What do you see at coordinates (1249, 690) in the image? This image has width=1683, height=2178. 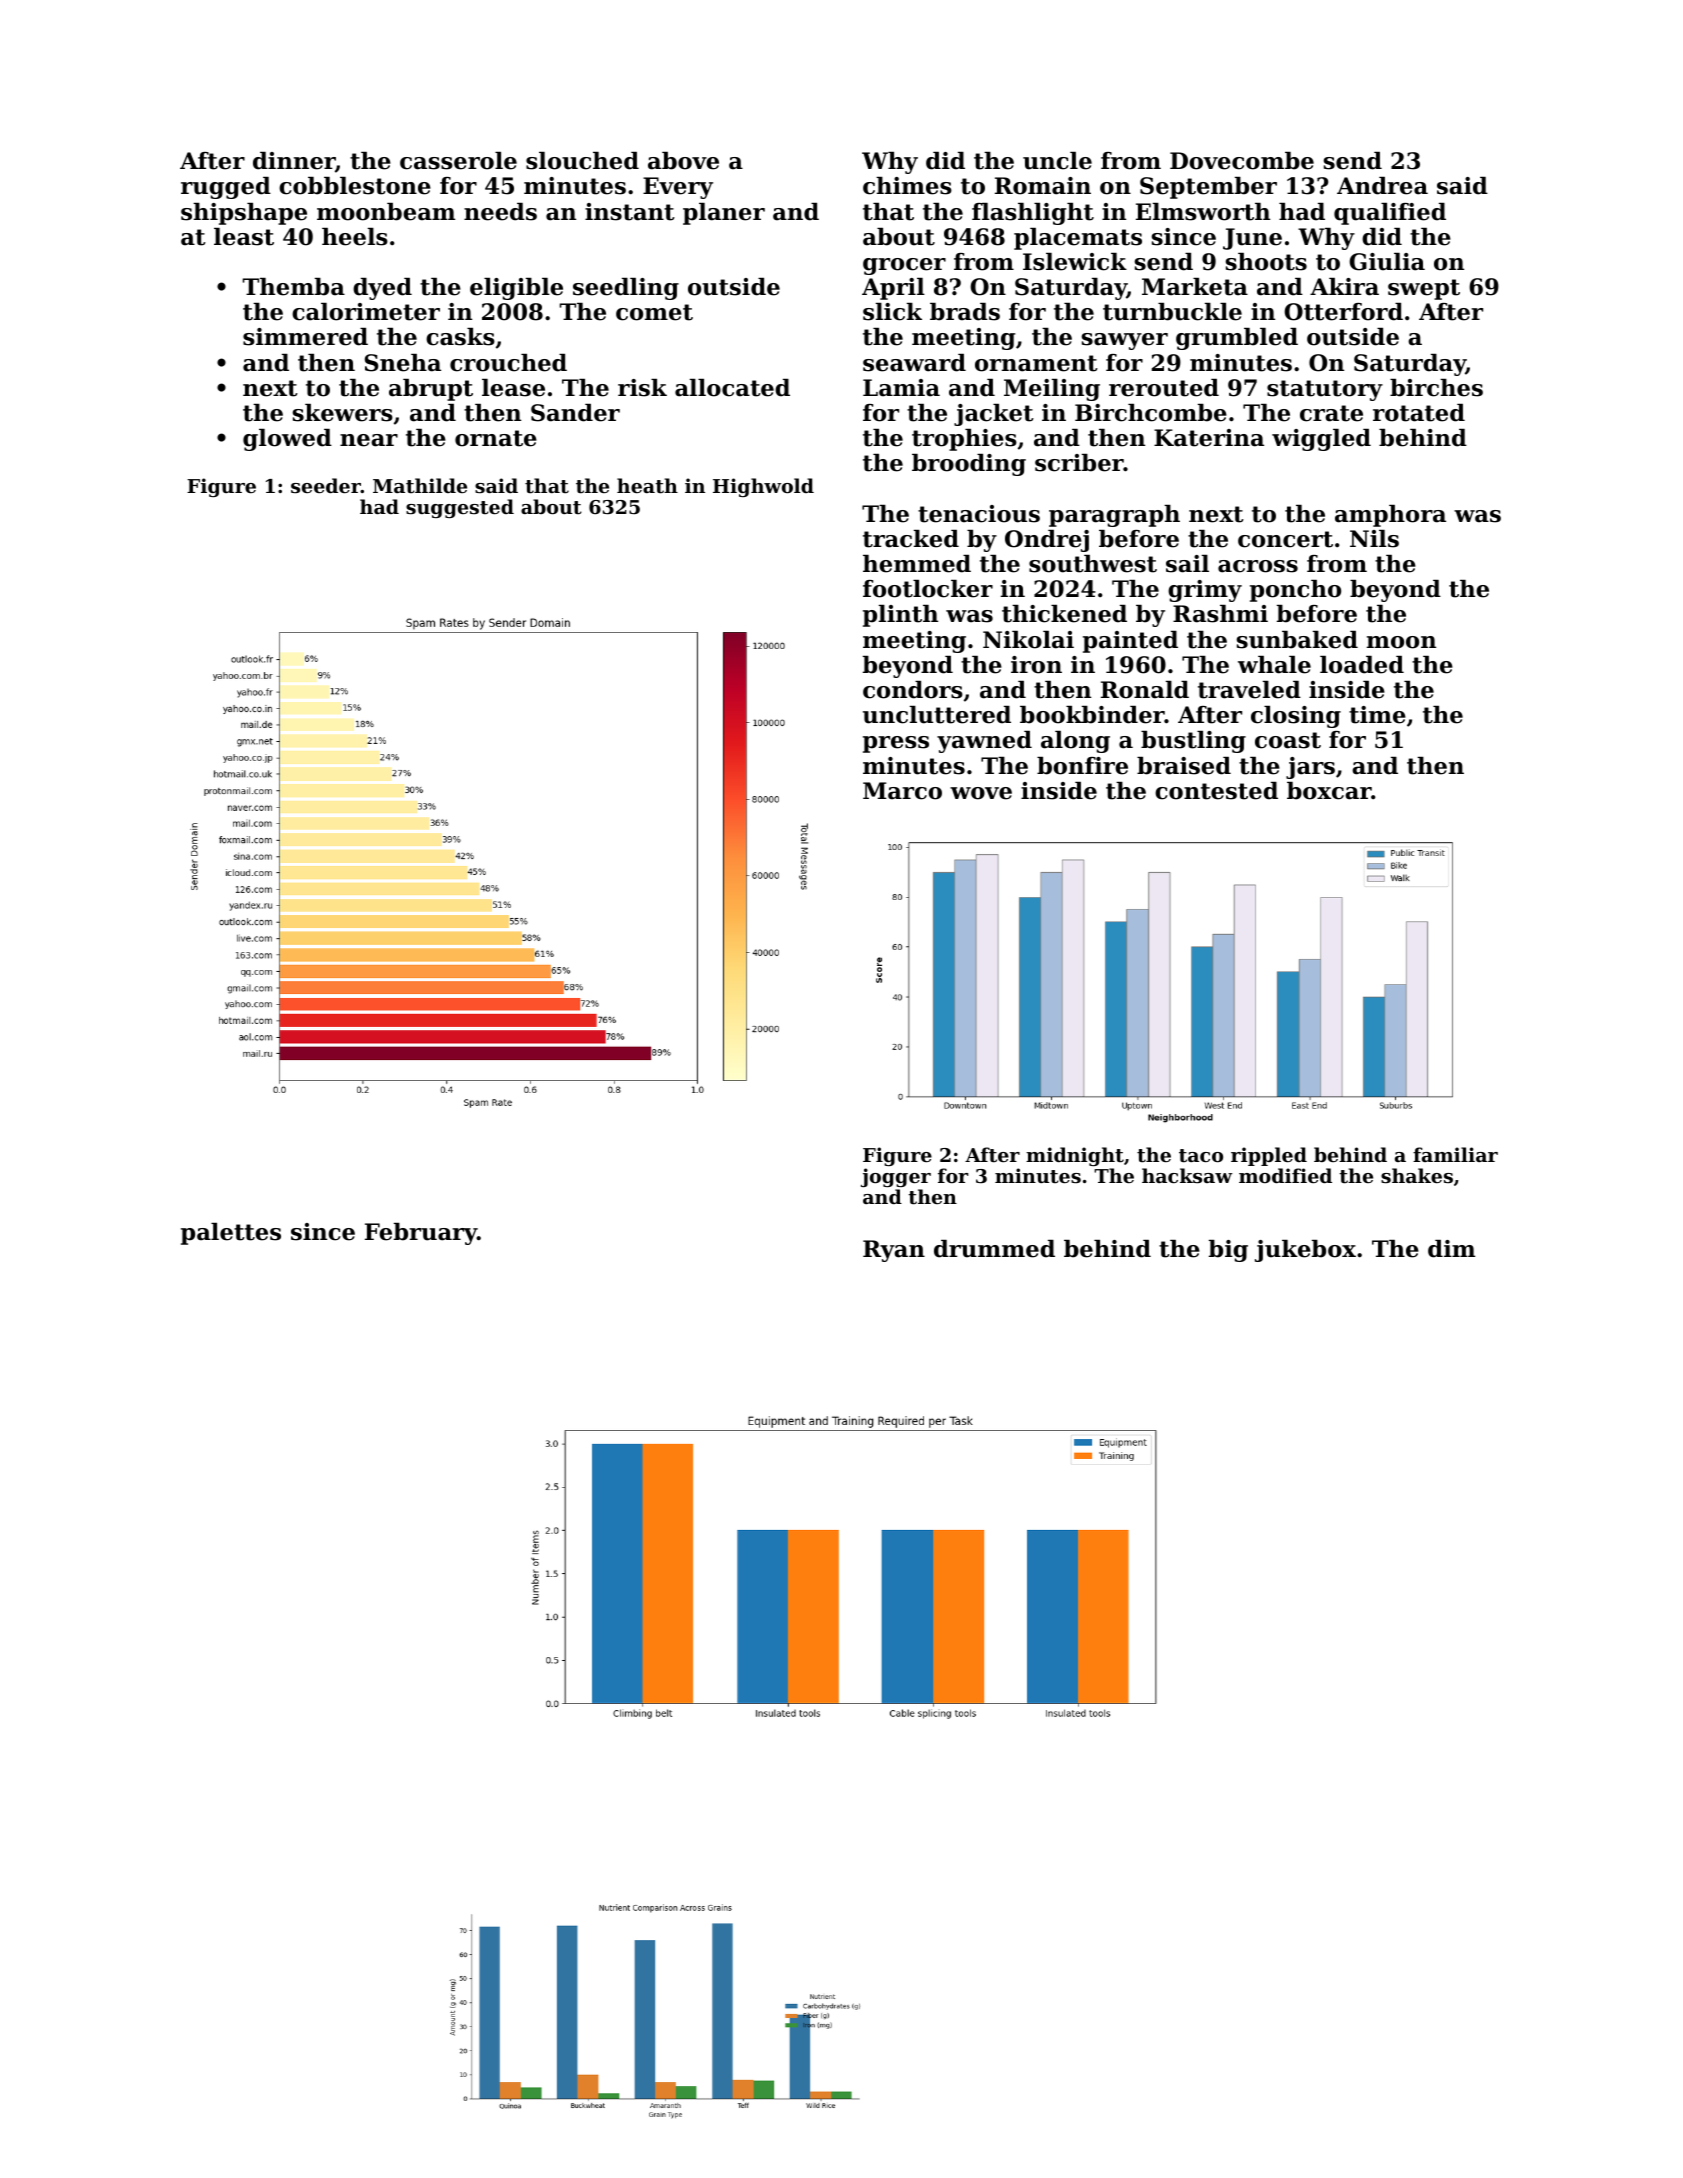 I see `traveled` at bounding box center [1249, 690].
